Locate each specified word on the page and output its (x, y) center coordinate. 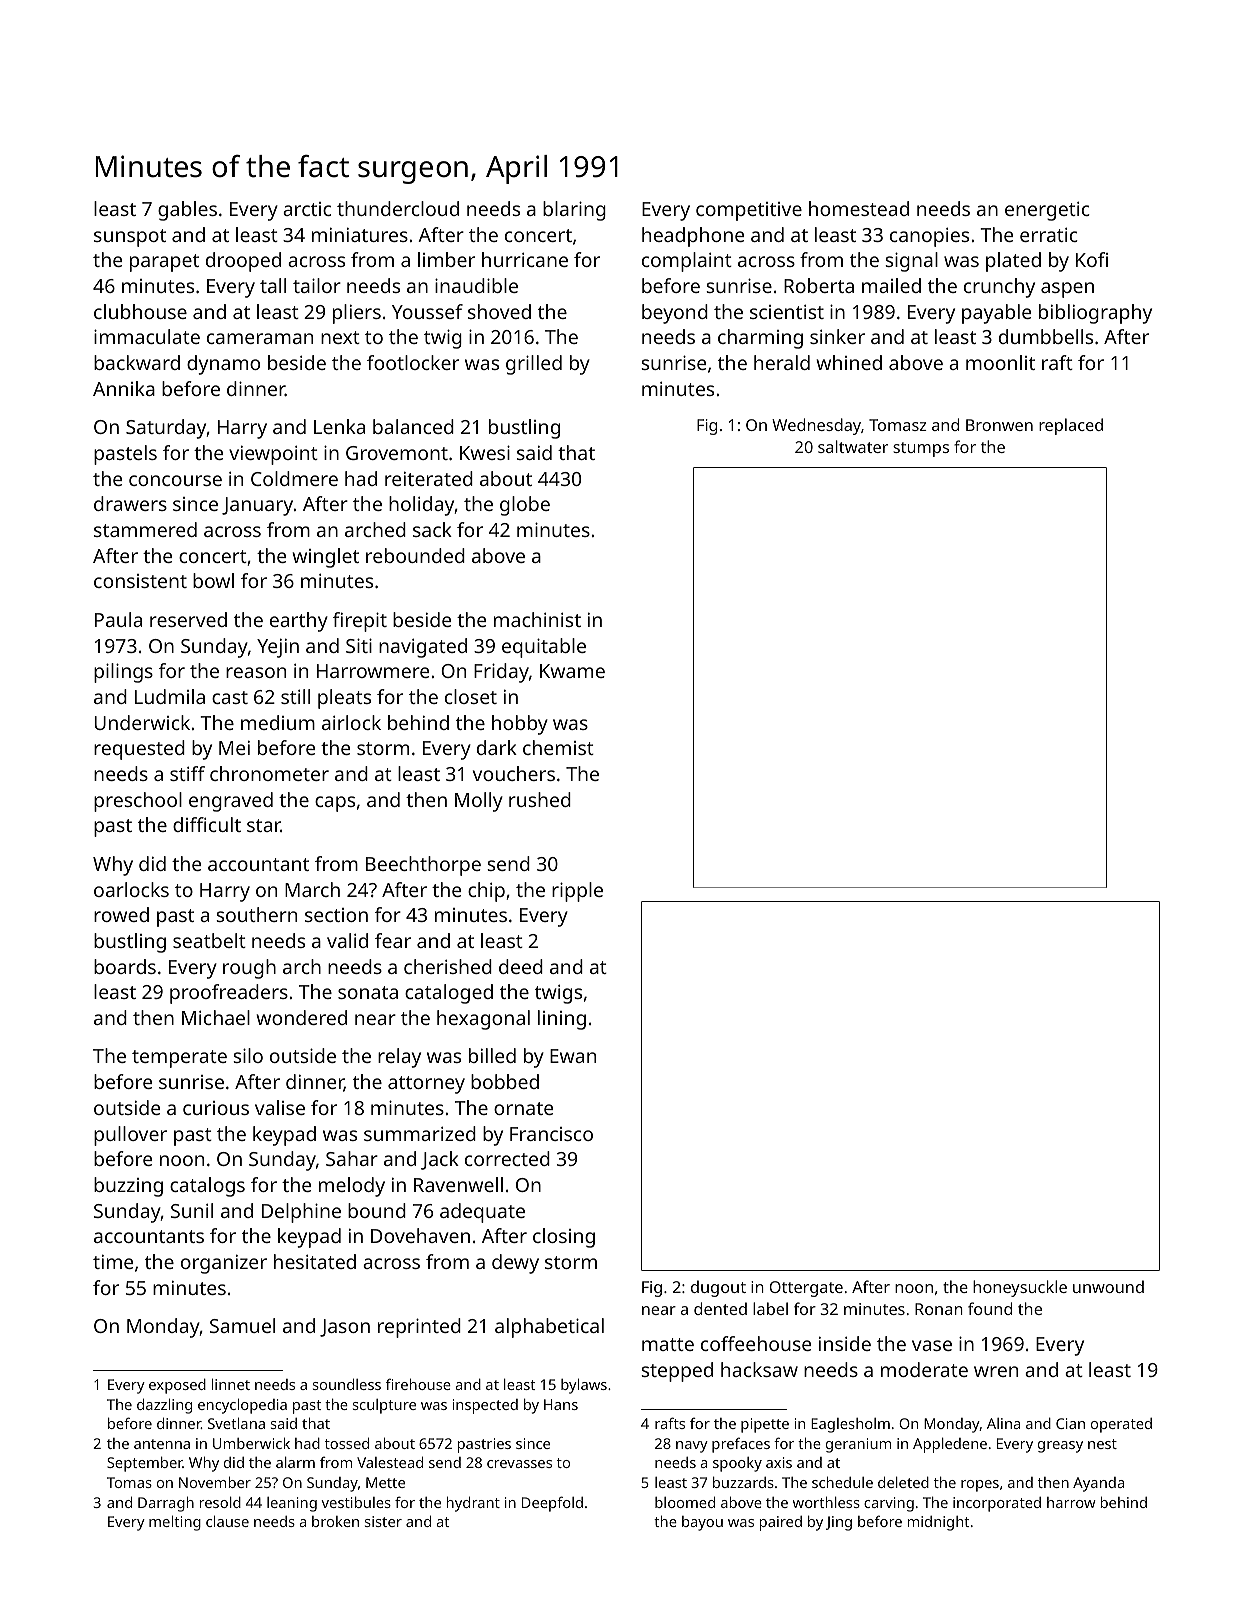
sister (383, 1521)
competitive (749, 211)
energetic (1047, 211)
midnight (938, 1523)
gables (187, 211)
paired (781, 1523)
